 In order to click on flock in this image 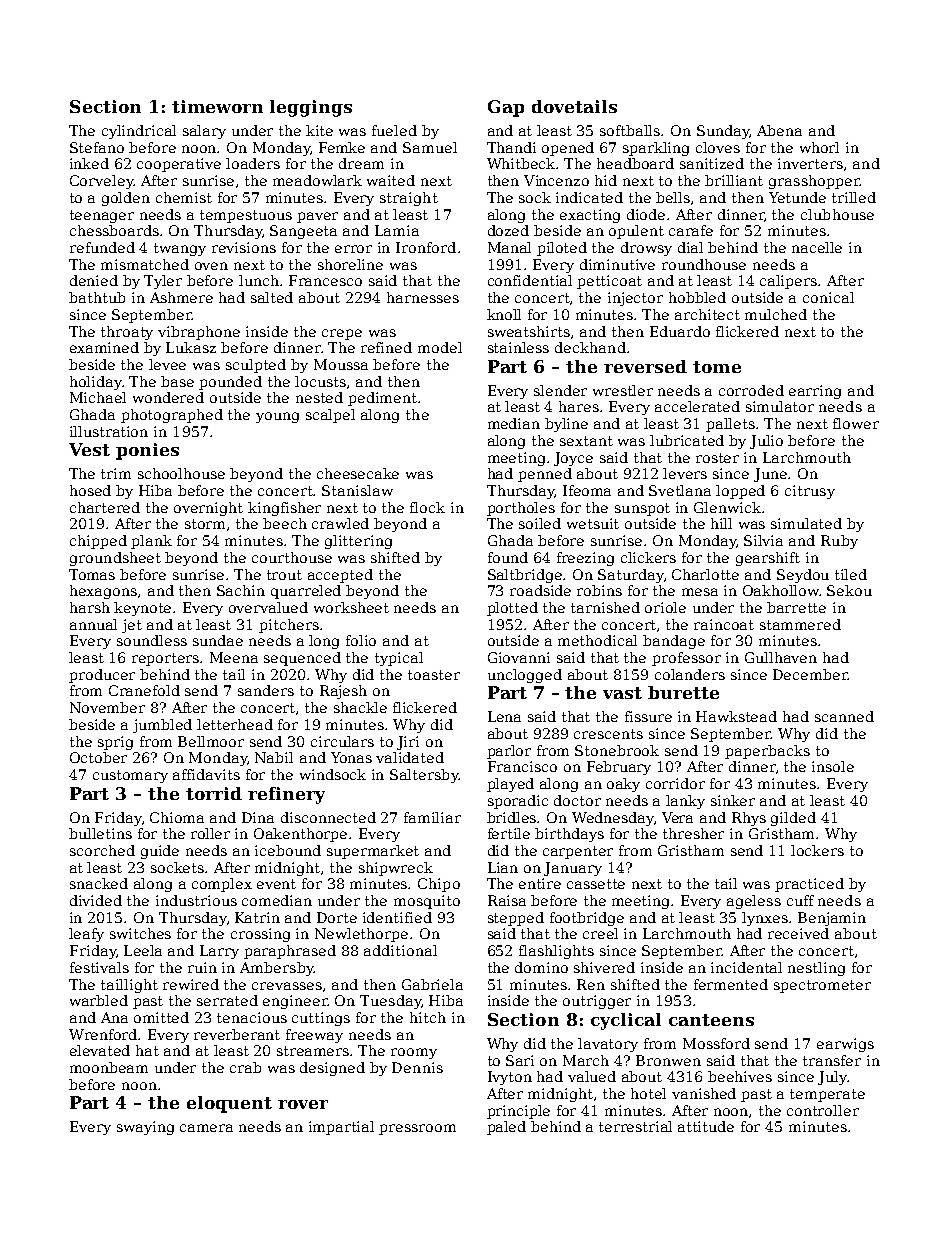, I will do `click(427, 507)`.
